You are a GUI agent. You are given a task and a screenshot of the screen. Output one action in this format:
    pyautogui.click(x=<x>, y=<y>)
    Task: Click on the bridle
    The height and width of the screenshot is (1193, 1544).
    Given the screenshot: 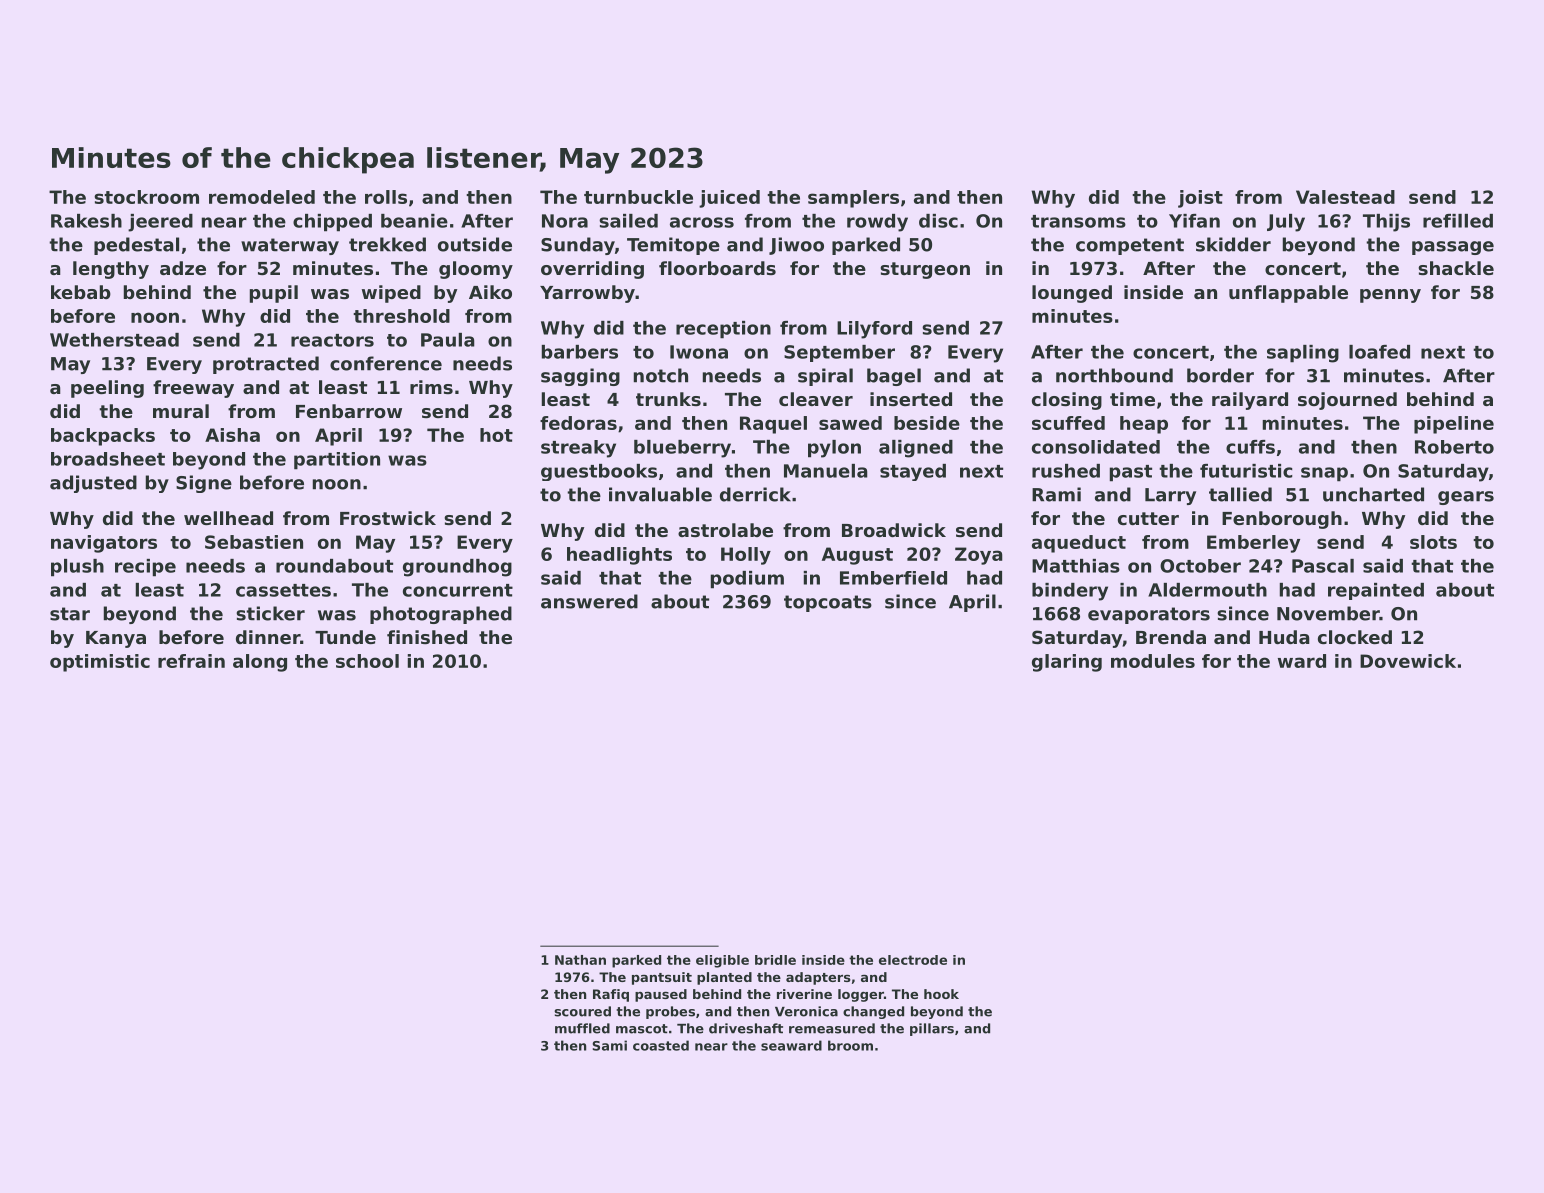 What is the action you would take?
    pyautogui.click(x=775, y=960)
